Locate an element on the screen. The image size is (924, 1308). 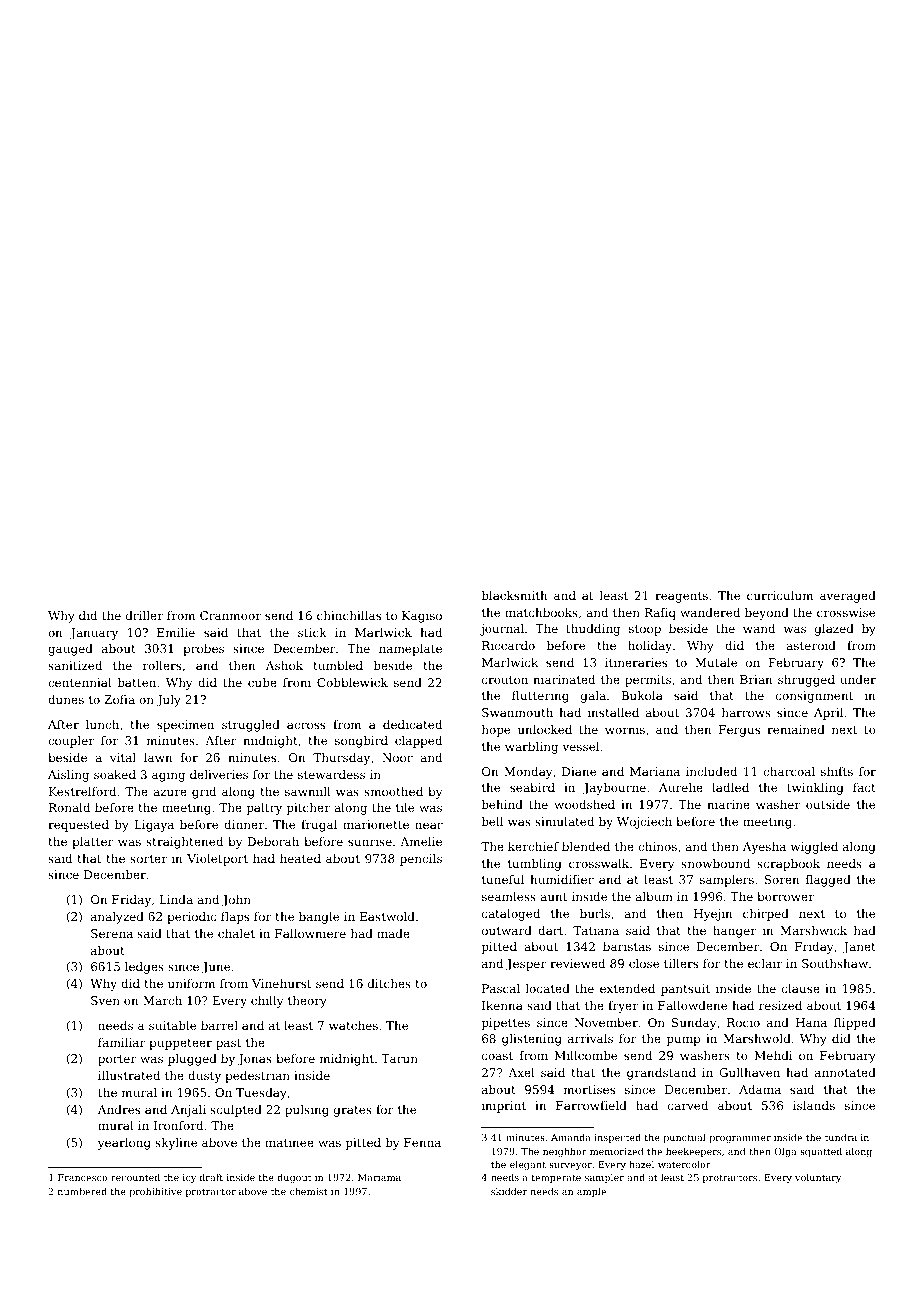
yearlong is located at coordinates (124, 1144).
